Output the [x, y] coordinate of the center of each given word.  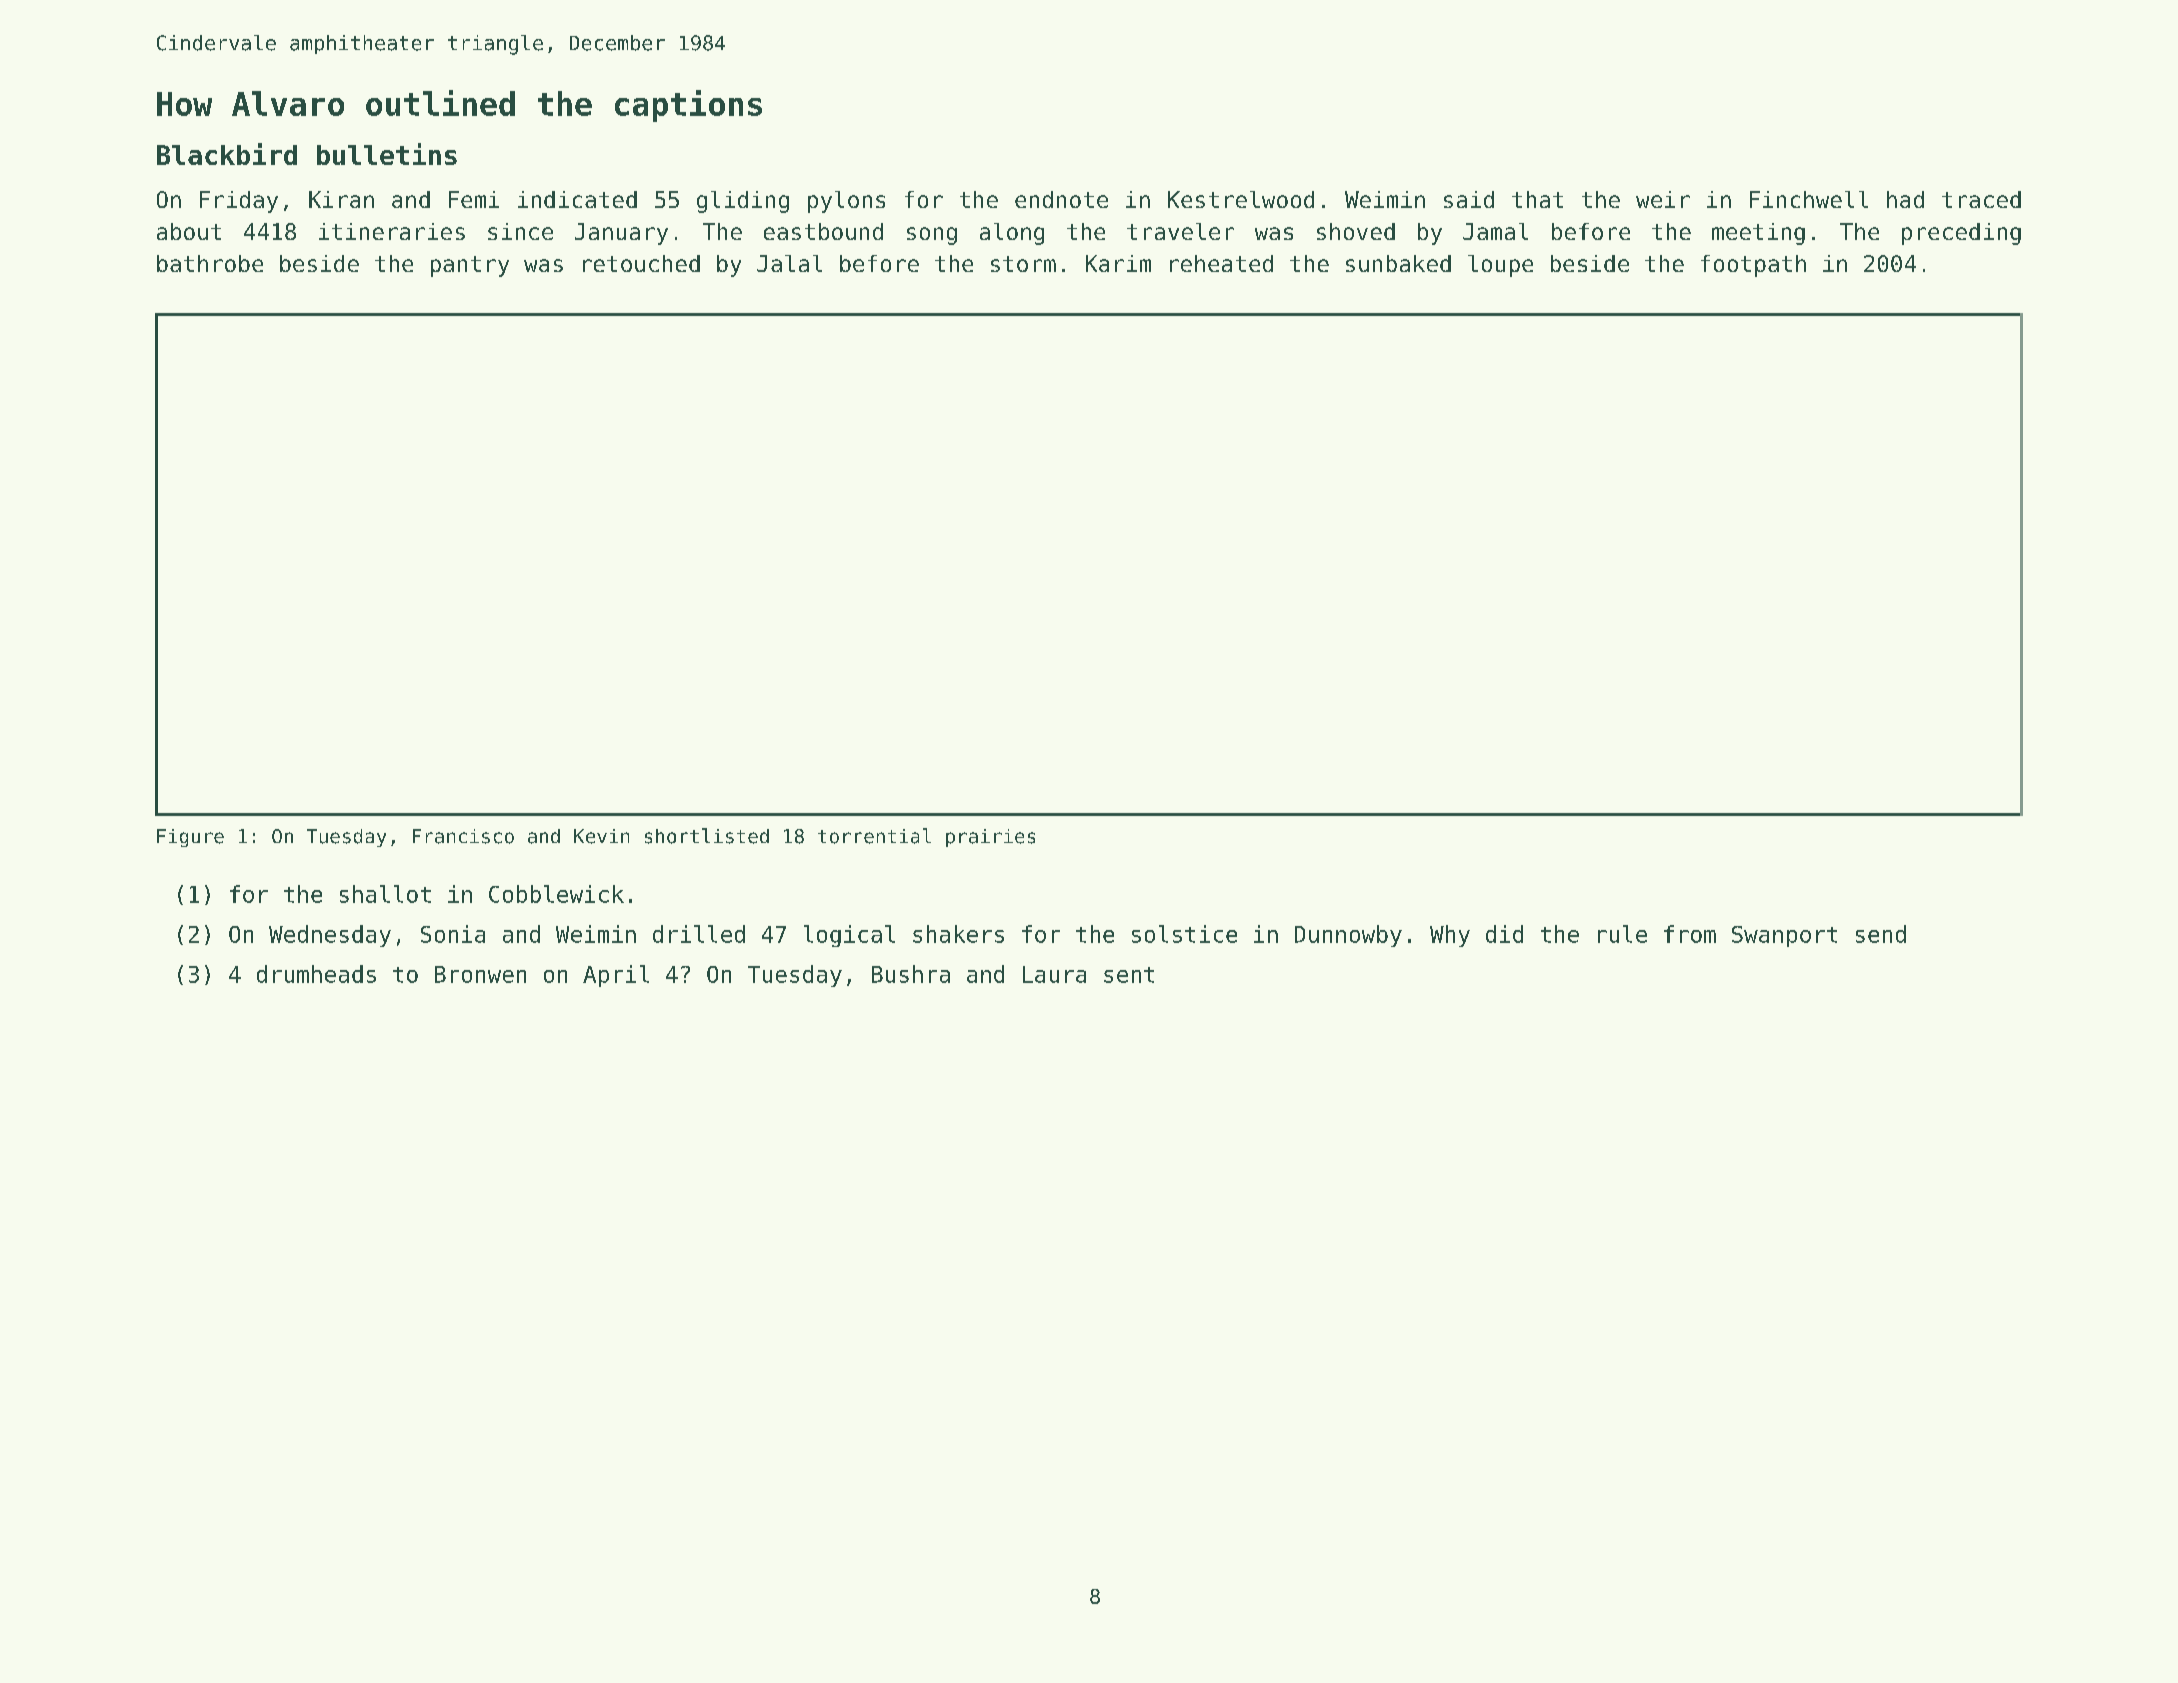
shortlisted [707, 836]
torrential [874, 836]
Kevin [601, 836]
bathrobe [210, 263]
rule [1622, 934]
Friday [239, 202]
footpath [1753, 266]
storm [1023, 264]
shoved [1356, 231]
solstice [1184, 934]
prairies [990, 838]
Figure [190, 838]
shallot [385, 894]
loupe [1500, 266]
